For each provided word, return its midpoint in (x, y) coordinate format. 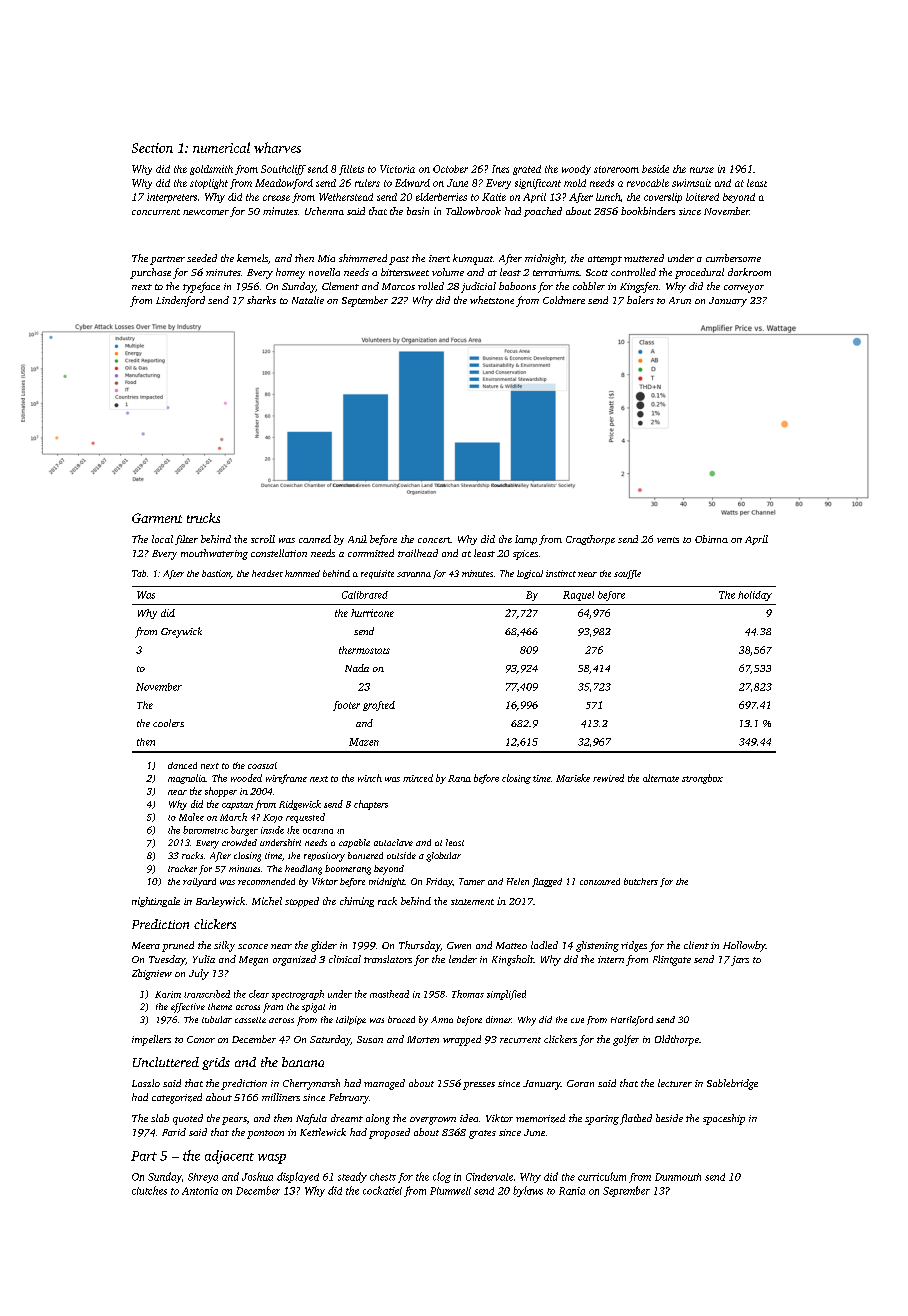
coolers (168, 723)
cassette (250, 1020)
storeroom (616, 169)
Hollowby (744, 946)
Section (152, 148)
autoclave (393, 842)
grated (527, 170)
